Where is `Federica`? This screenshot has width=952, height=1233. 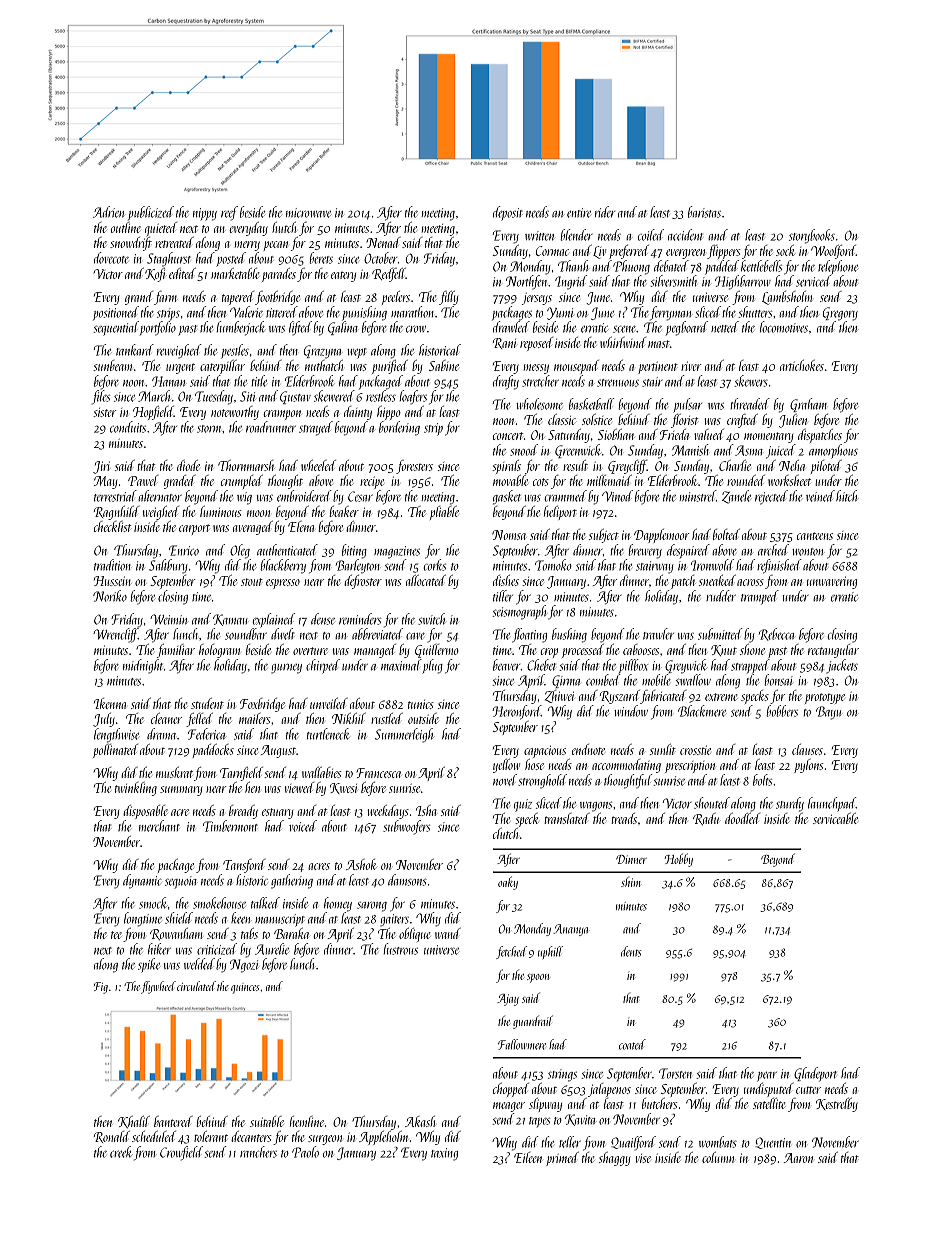 Federica is located at coordinates (207, 734).
